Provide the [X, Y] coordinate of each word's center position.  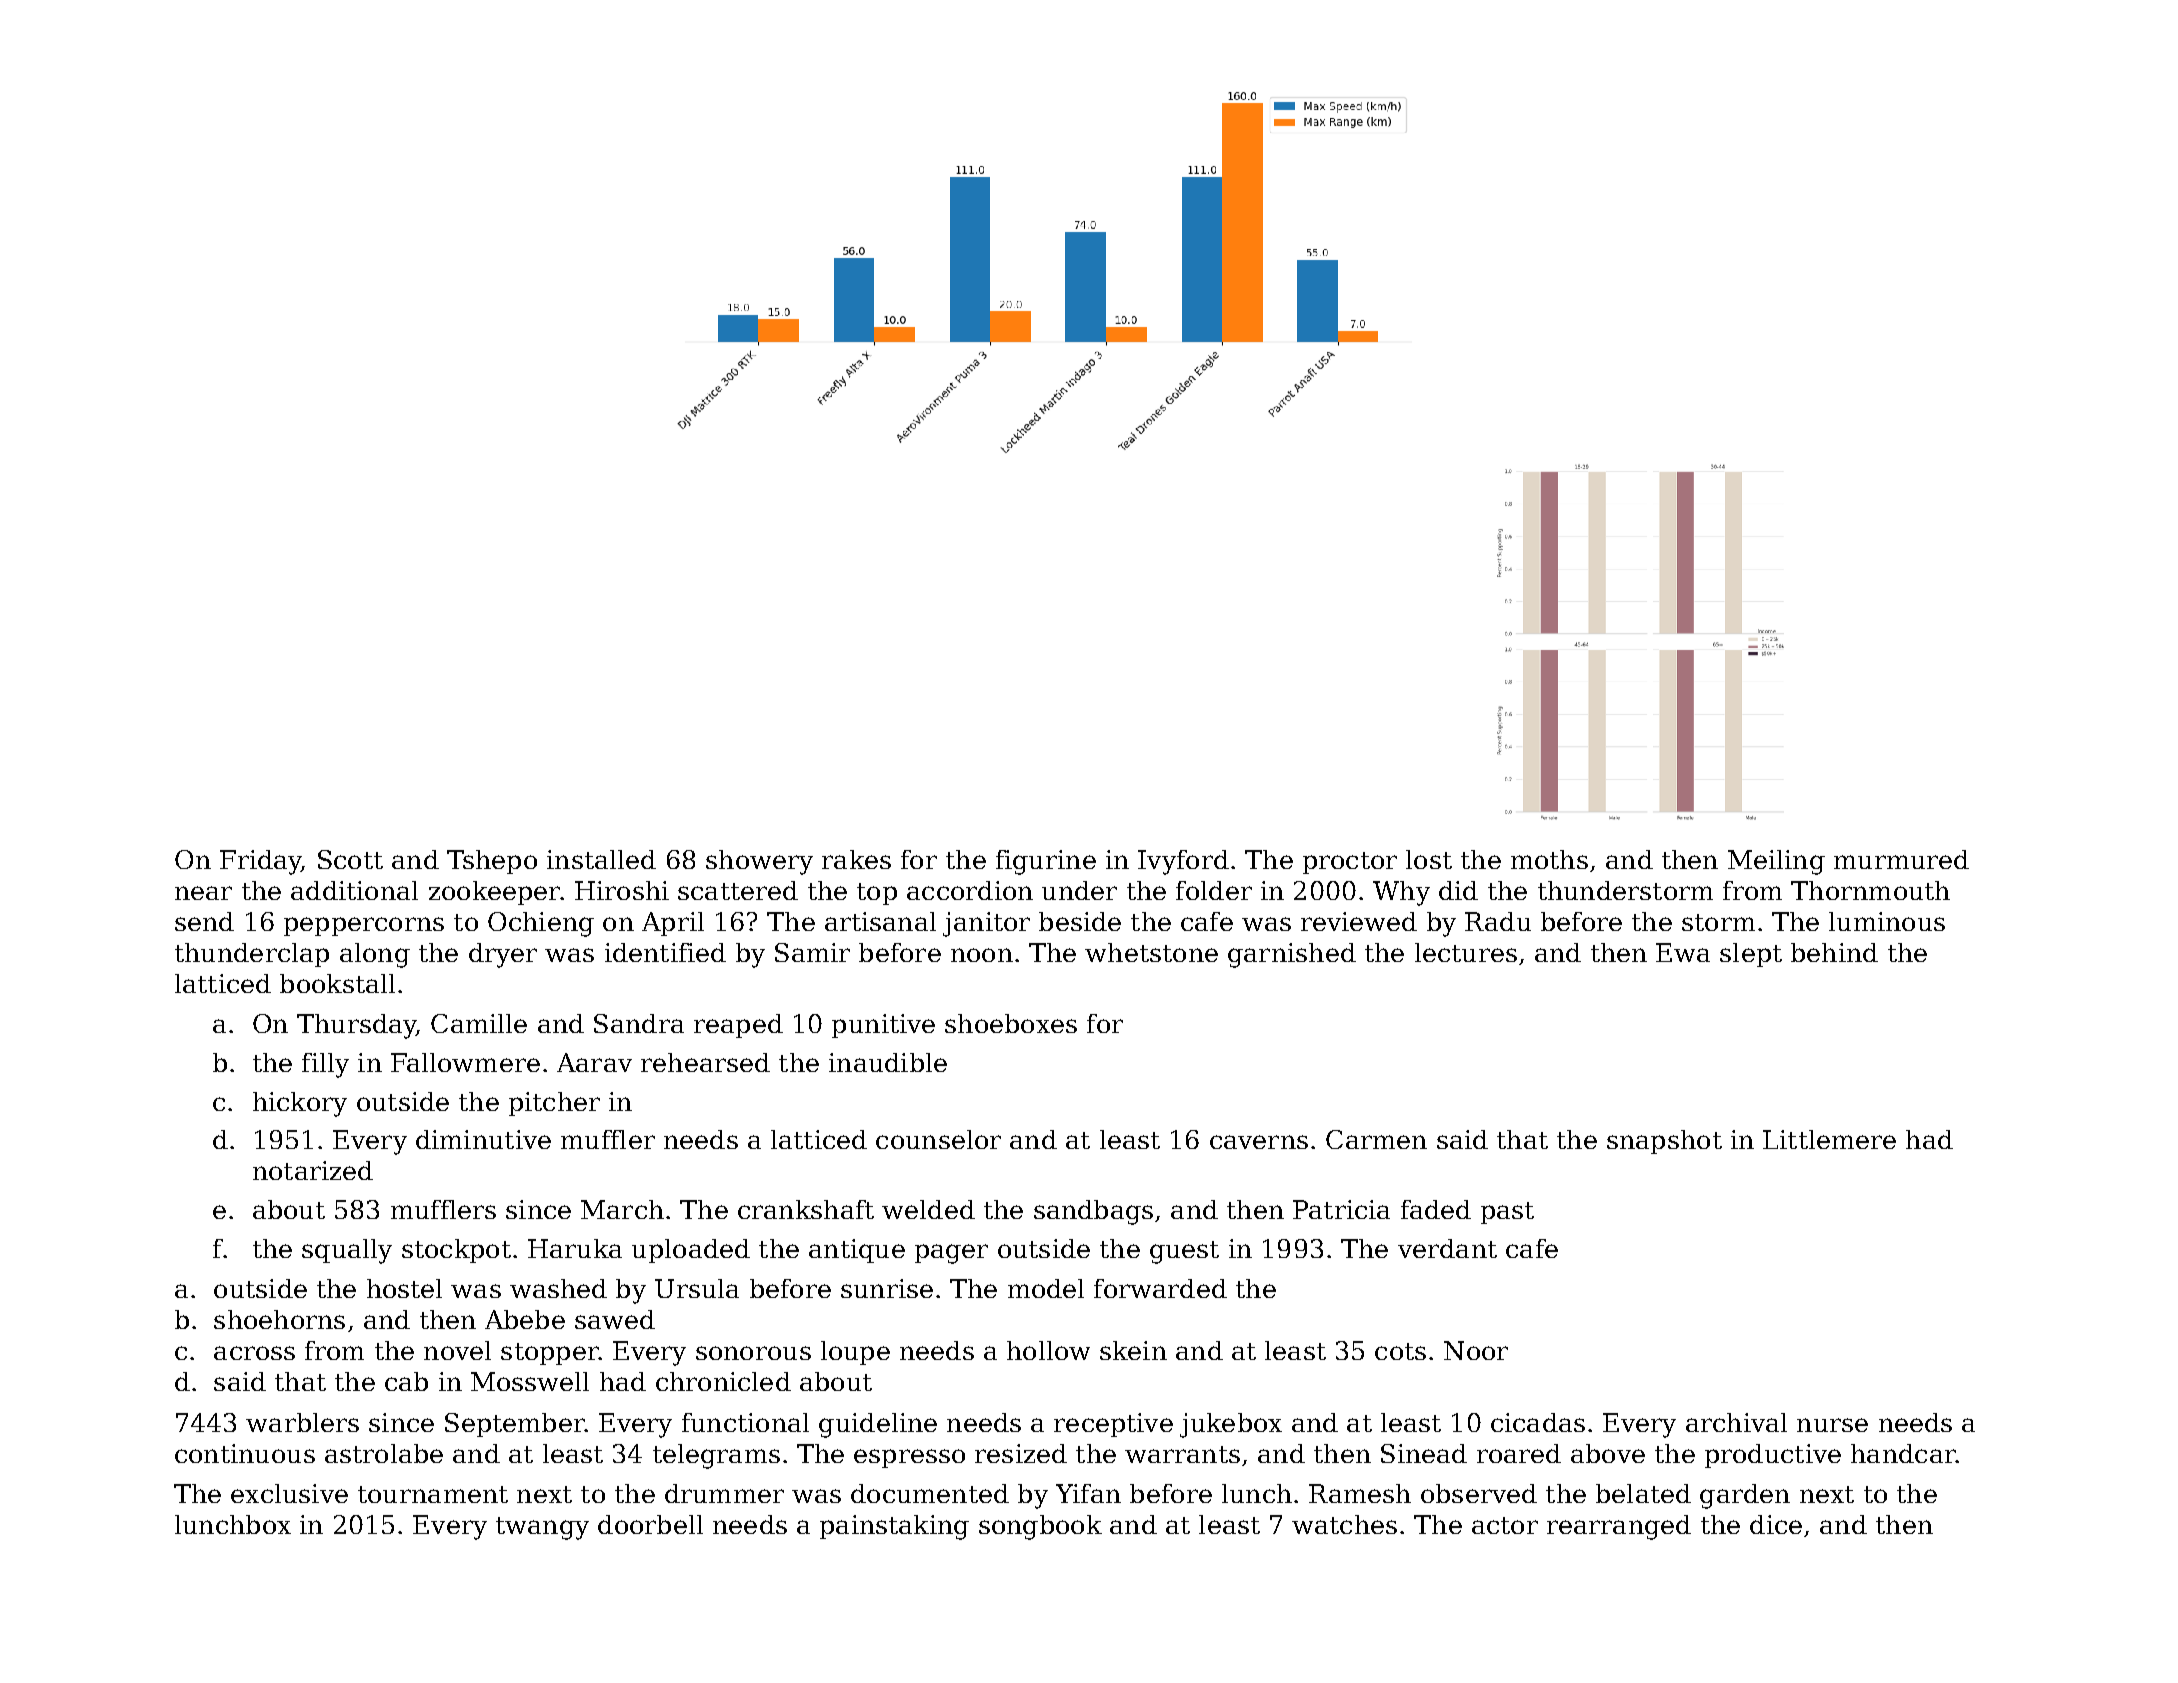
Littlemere [1829, 1139]
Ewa [1683, 952]
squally [347, 1251]
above [1608, 1453]
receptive [1113, 1425]
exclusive [289, 1493]
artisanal [880, 921]
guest [1184, 1252]
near [203, 893]
